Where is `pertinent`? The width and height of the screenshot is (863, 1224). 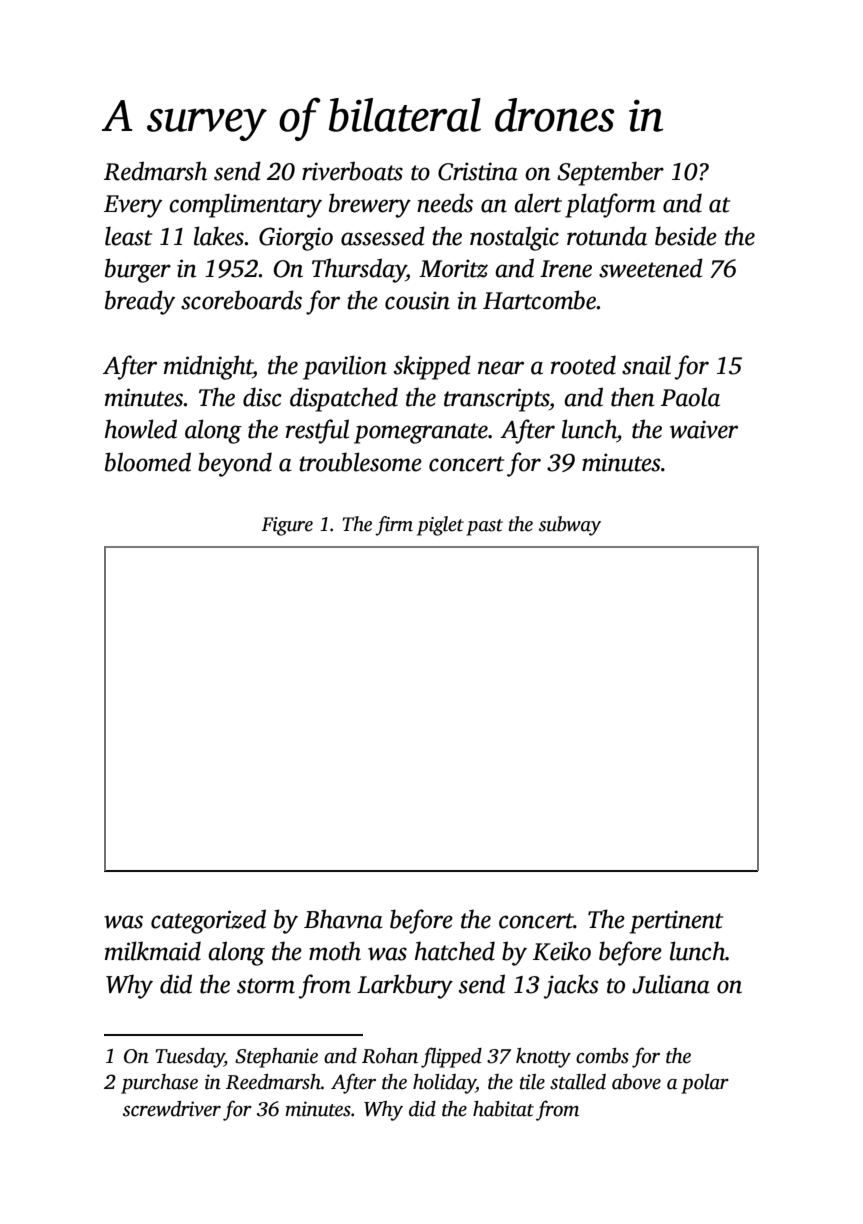
pertinent is located at coordinates (676, 922).
